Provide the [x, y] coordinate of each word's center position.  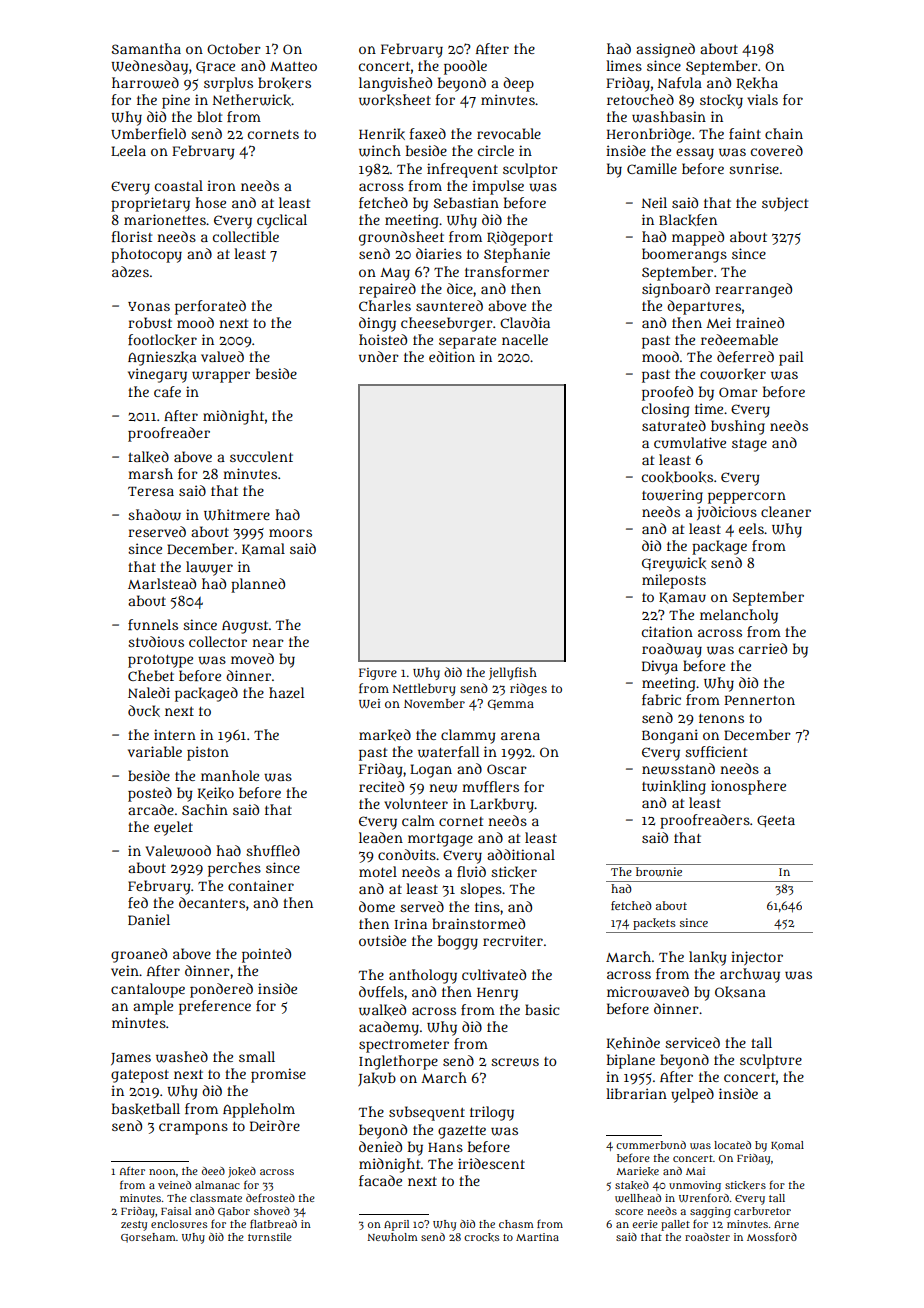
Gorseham [148, 1238]
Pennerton [759, 700]
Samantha [146, 48]
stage [749, 445]
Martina [537, 1237]
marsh [150, 473]
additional [521, 854]
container [261, 885]
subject [785, 204]
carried [763, 648]
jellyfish [513, 673]
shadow [154, 515]
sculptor [530, 170]
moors [290, 533]
